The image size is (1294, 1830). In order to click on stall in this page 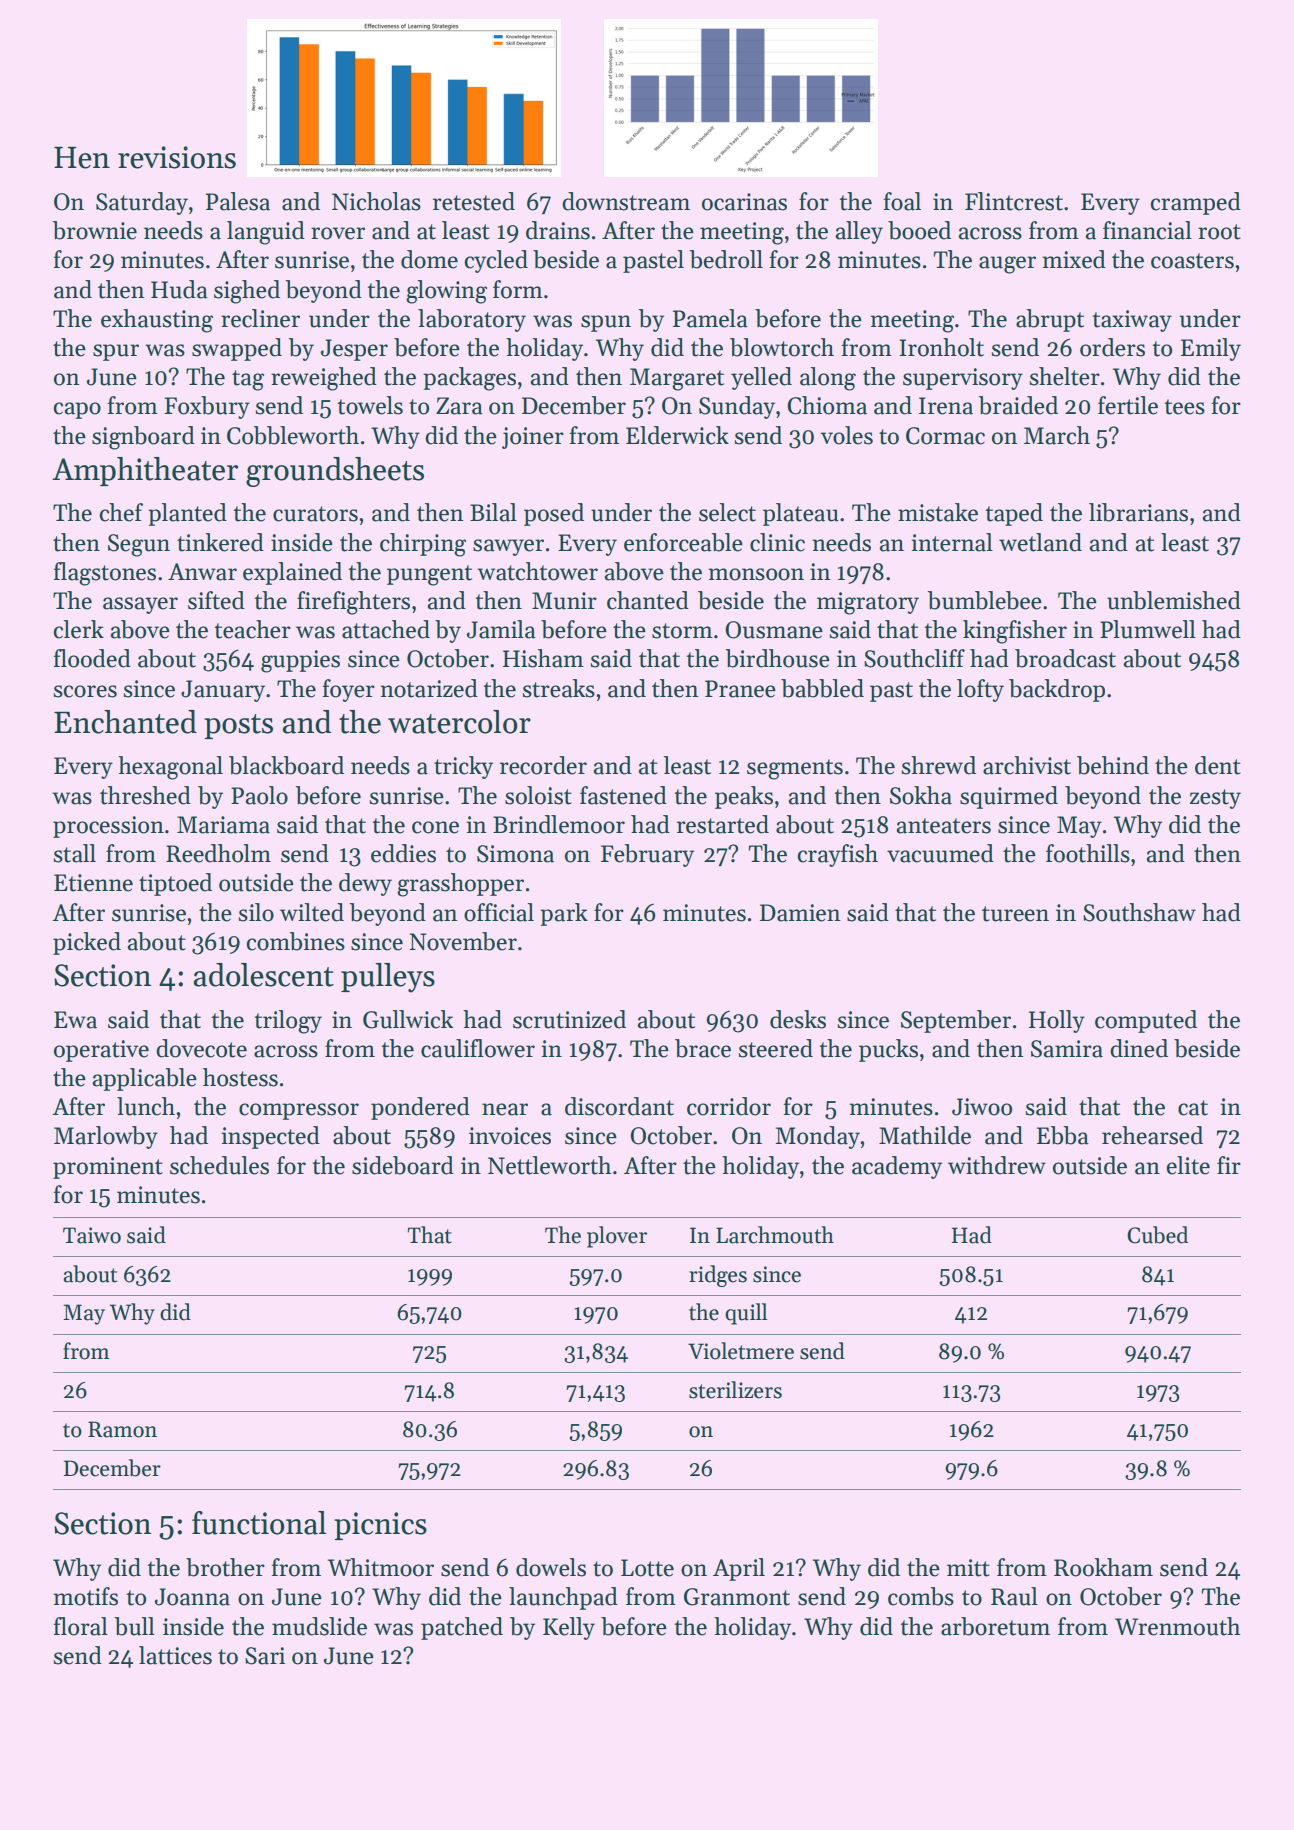, I will do `click(75, 853)`.
